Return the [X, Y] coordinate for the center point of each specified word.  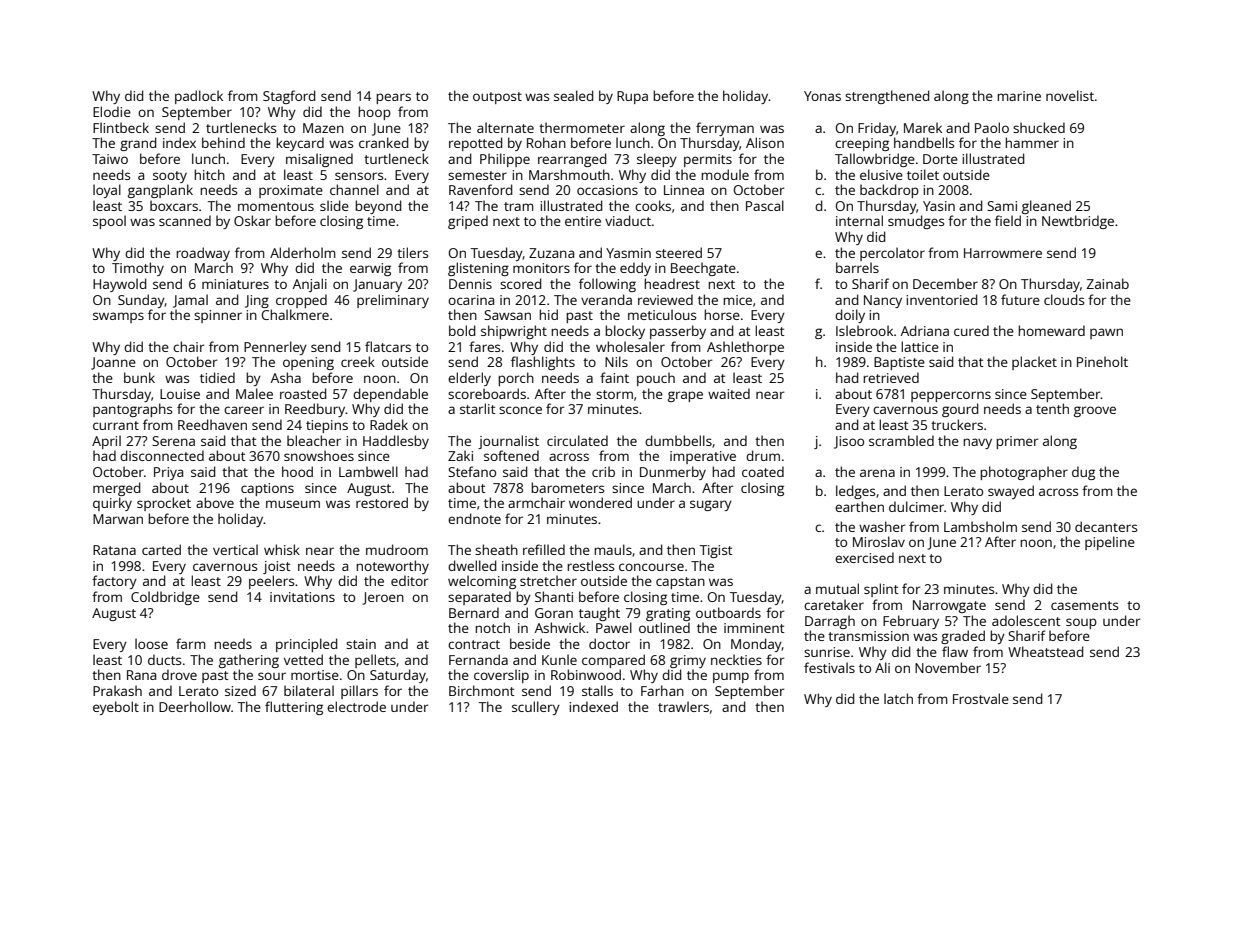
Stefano [472, 471]
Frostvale [981, 698]
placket [1034, 363]
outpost [497, 98]
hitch [209, 174]
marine [1019, 96]
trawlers [683, 706]
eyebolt [116, 708]
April [106, 442]
